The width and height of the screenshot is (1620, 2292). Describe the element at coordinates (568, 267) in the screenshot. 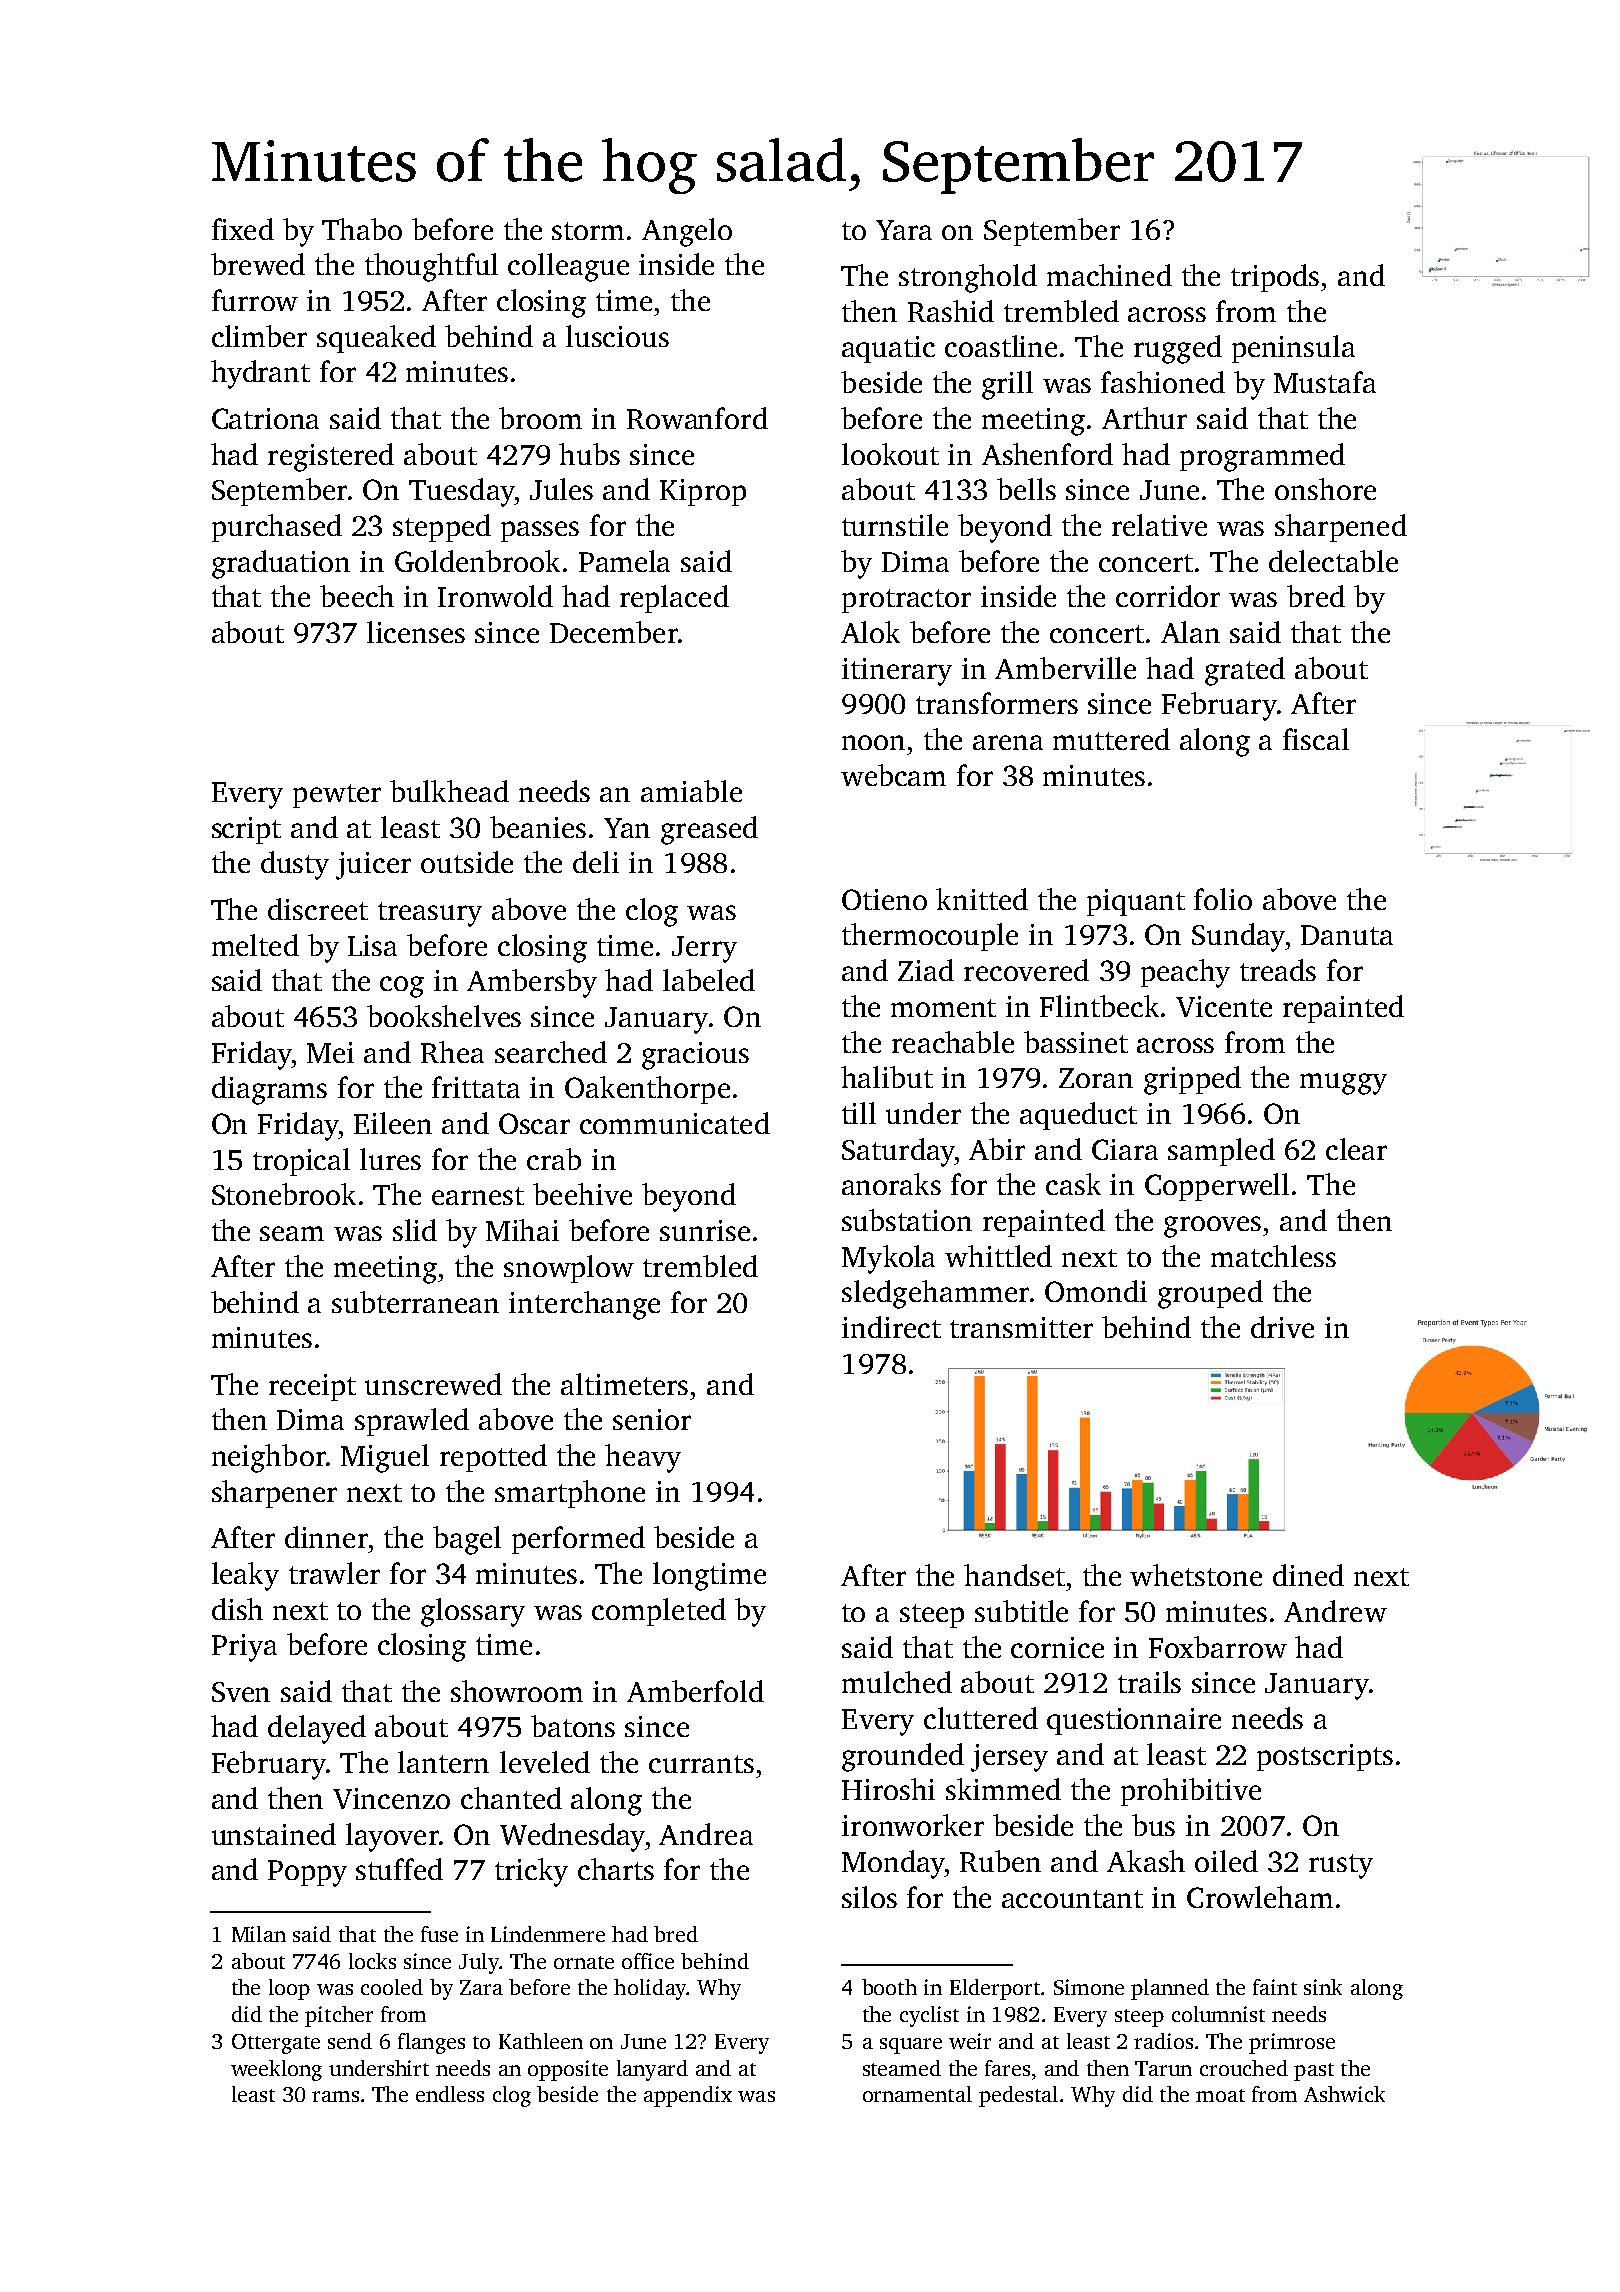

I see `colleague` at that location.
